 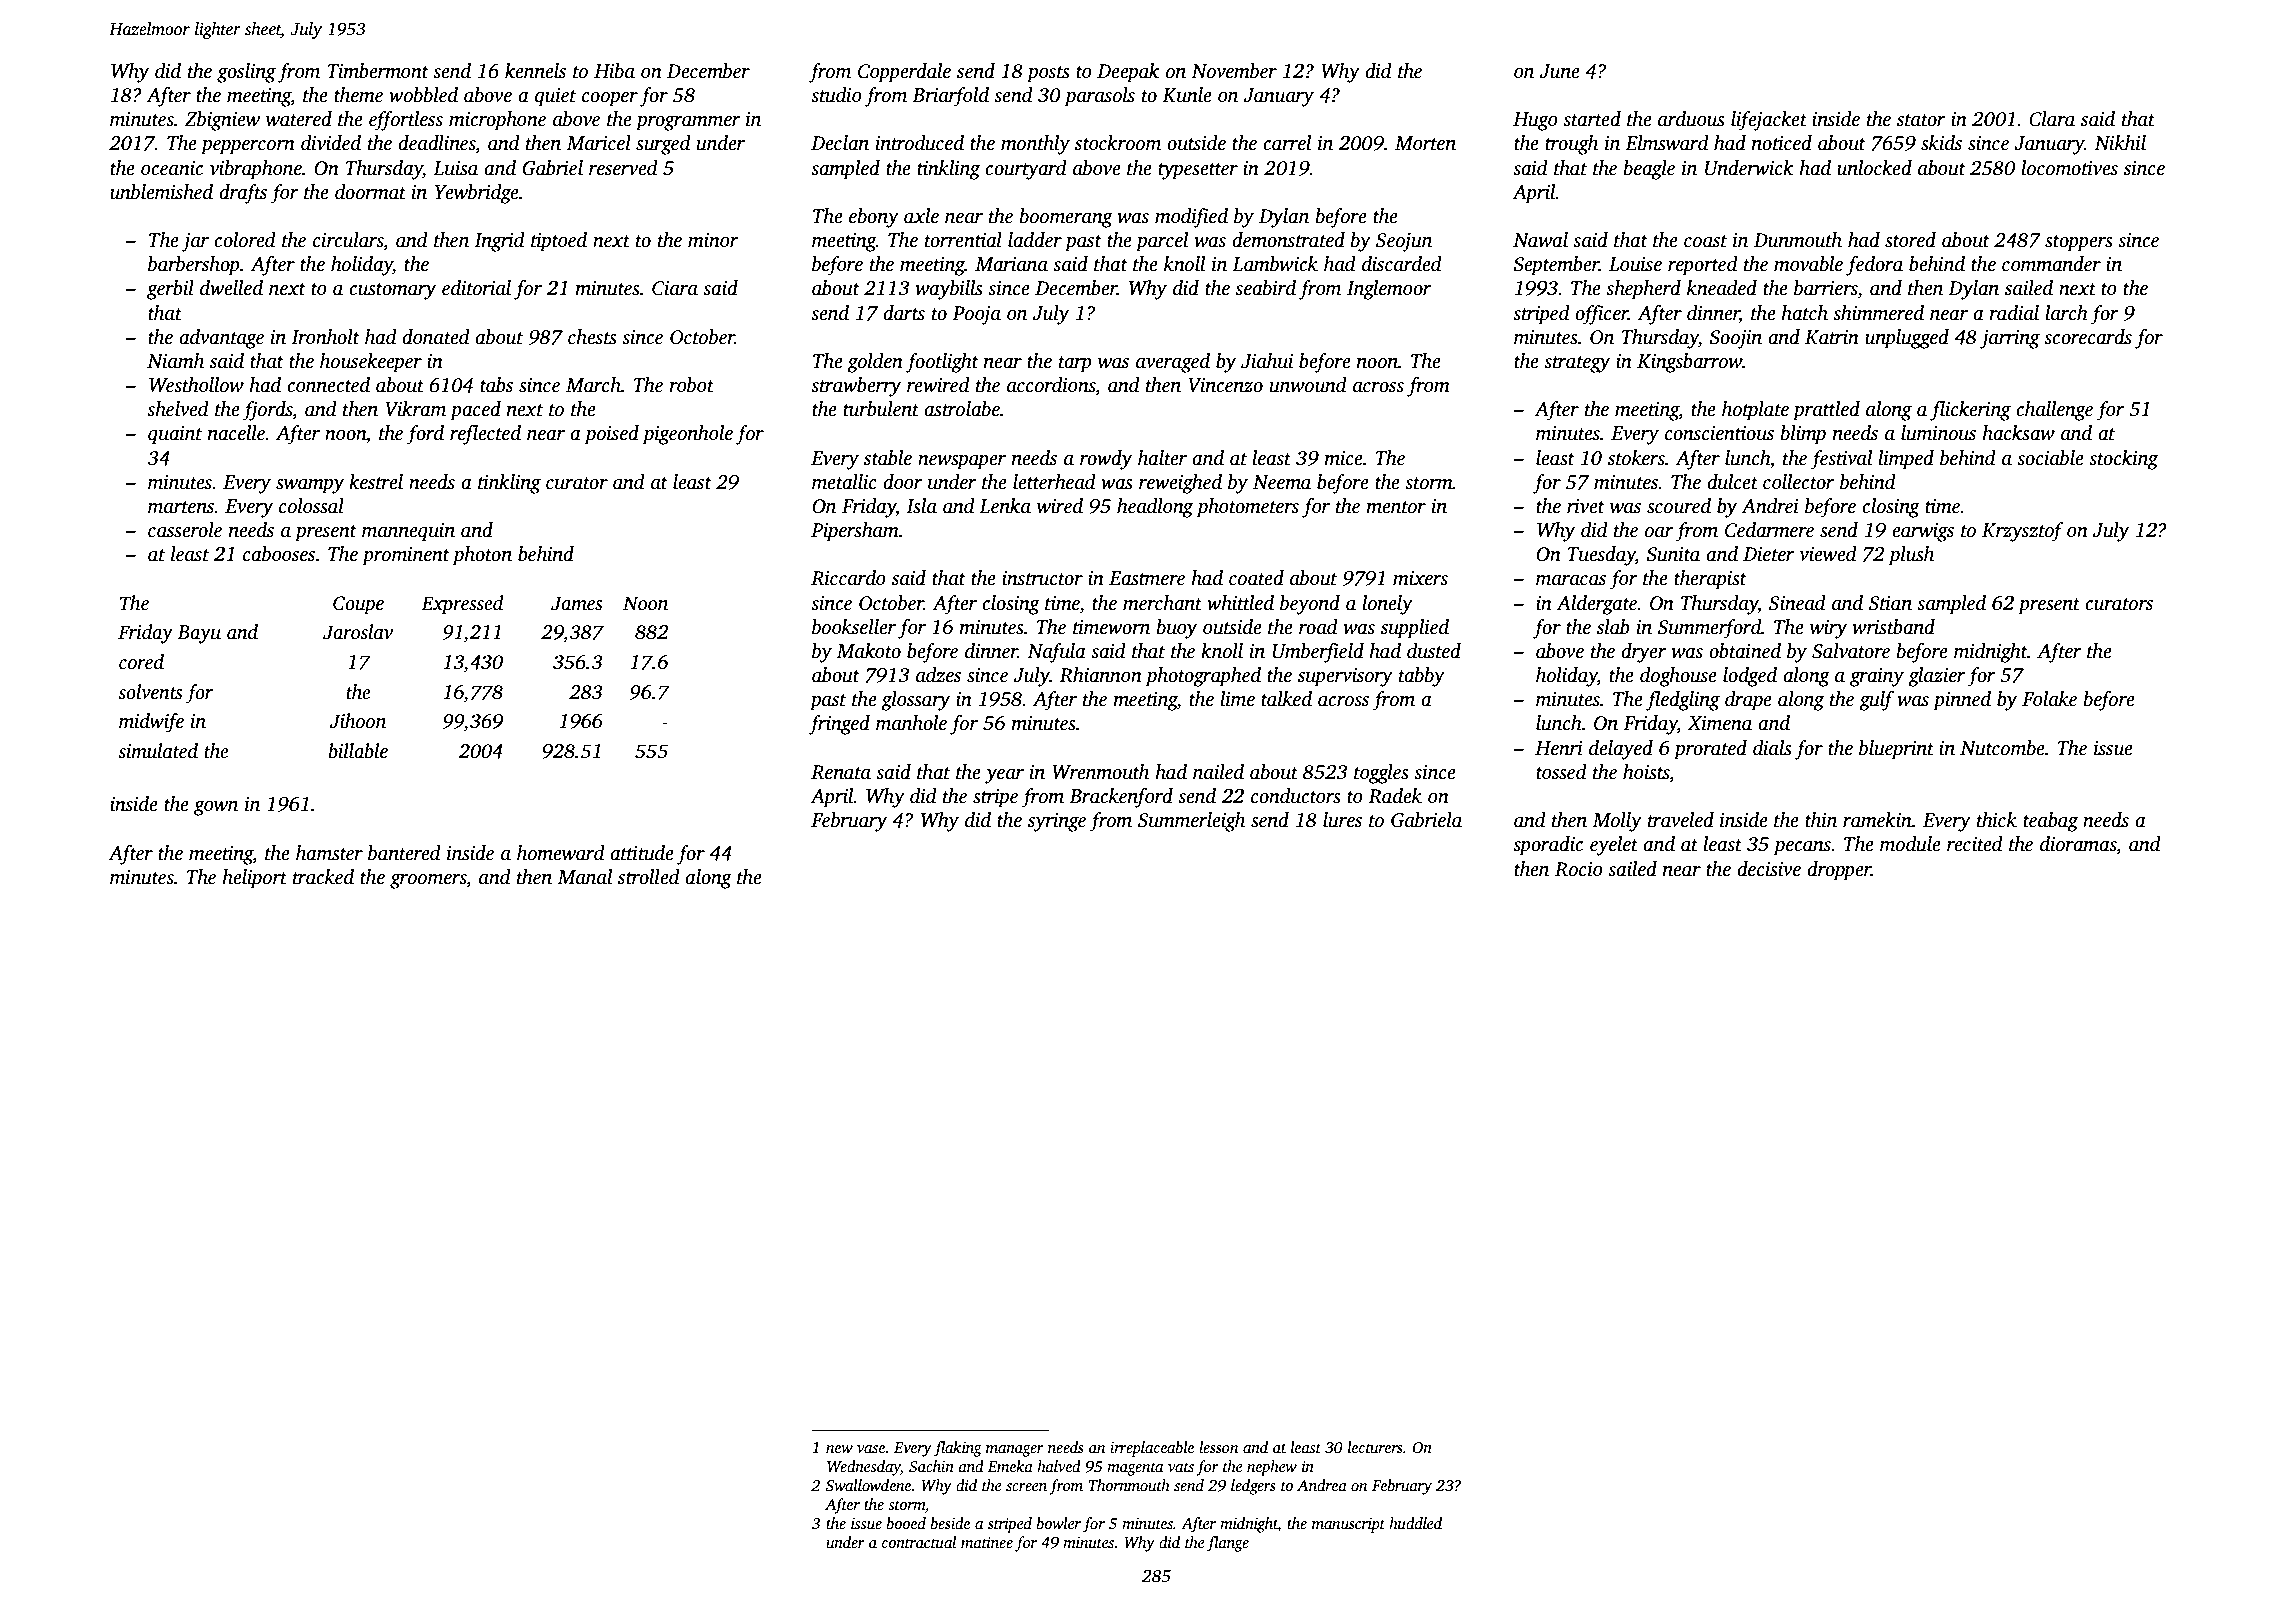 I want to click on dioramas, so click(x=2078, y=844).
